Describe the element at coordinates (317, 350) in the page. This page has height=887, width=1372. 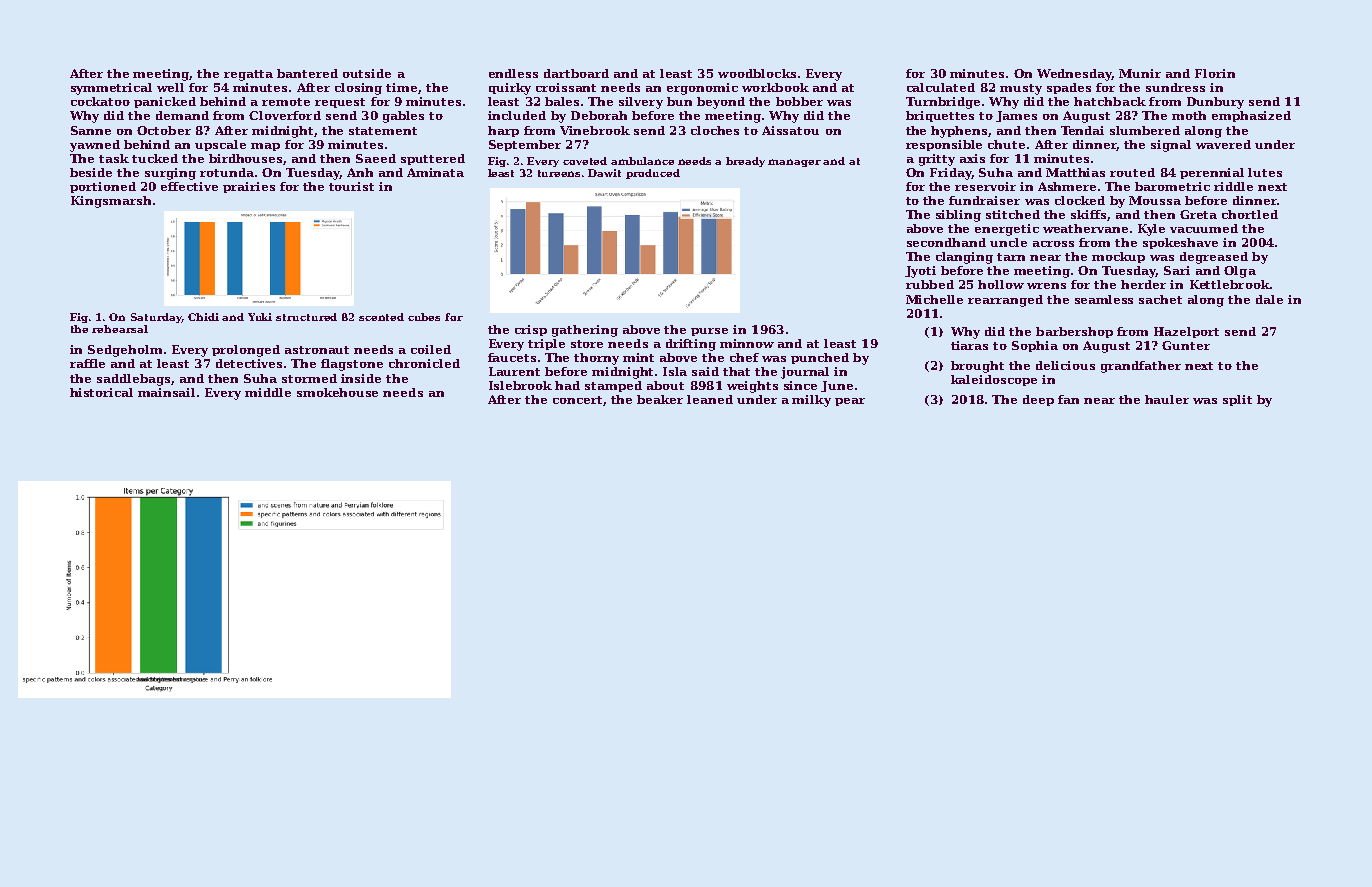
I see `astronaut` at that location.
